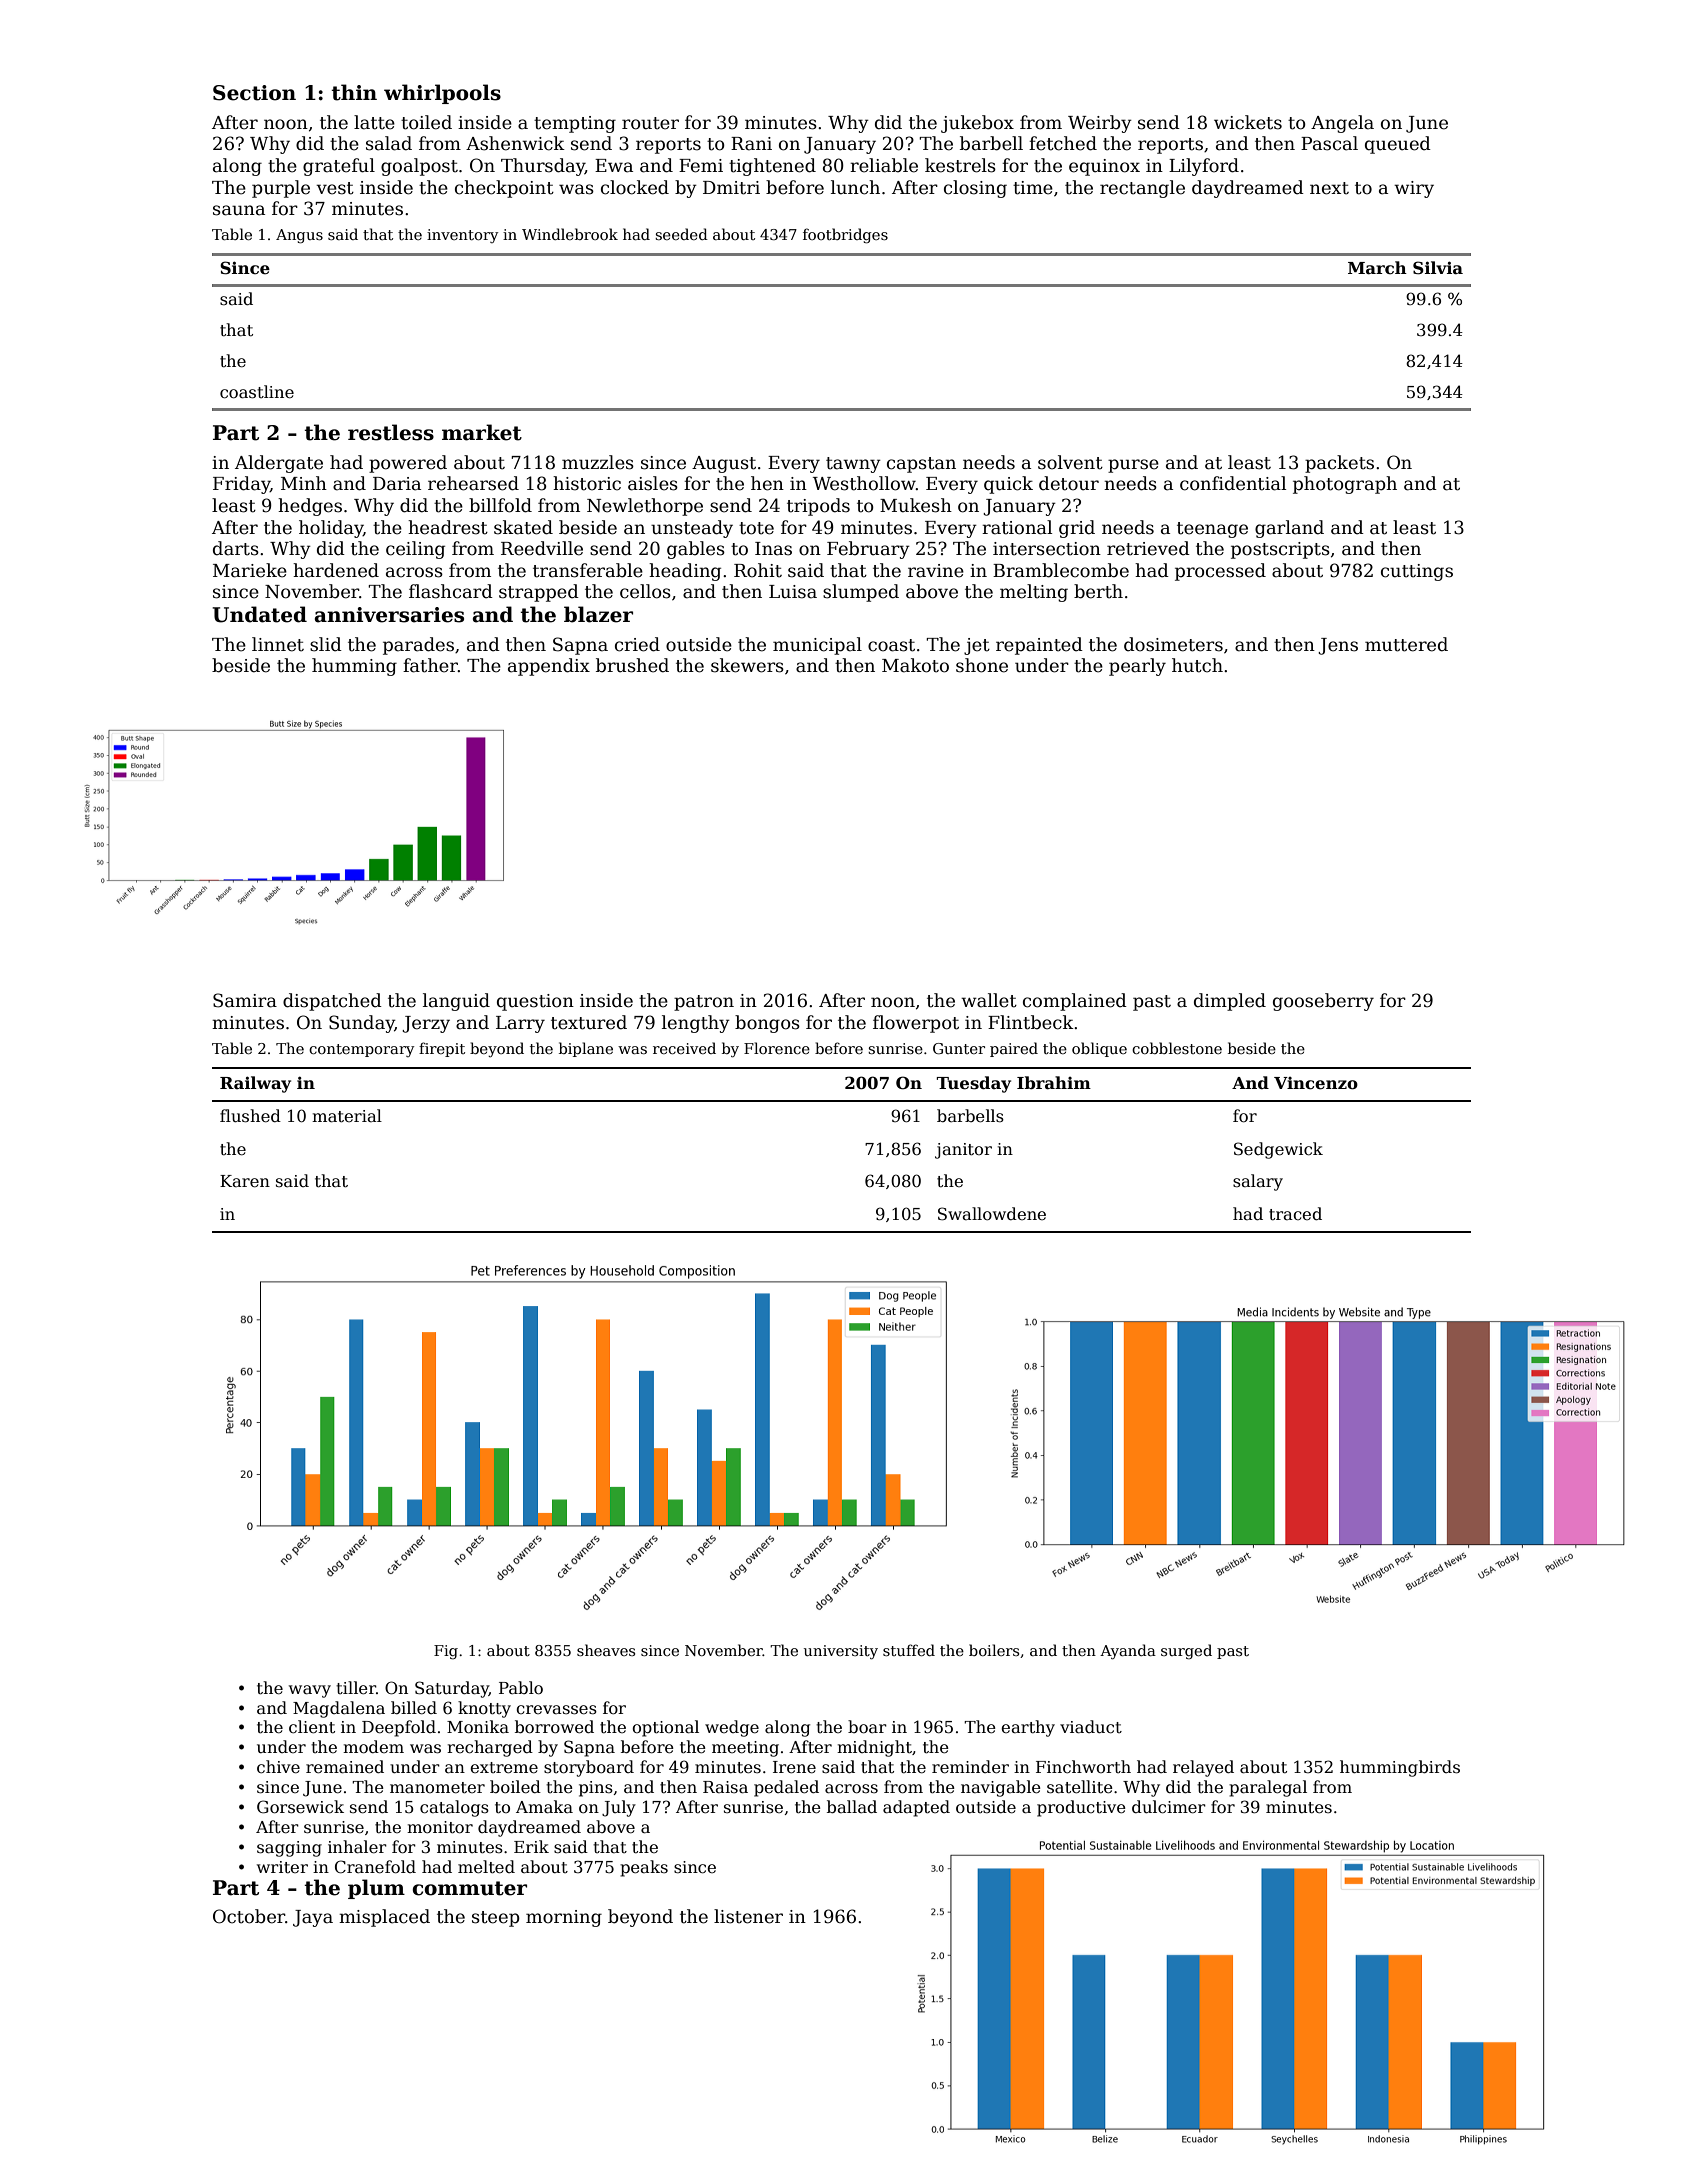 Image resolution: width=1683 pixels, height=2178 pixels. Describe the element at coordinates (1099, 1049) in the document. I see `oblique` at that location.
